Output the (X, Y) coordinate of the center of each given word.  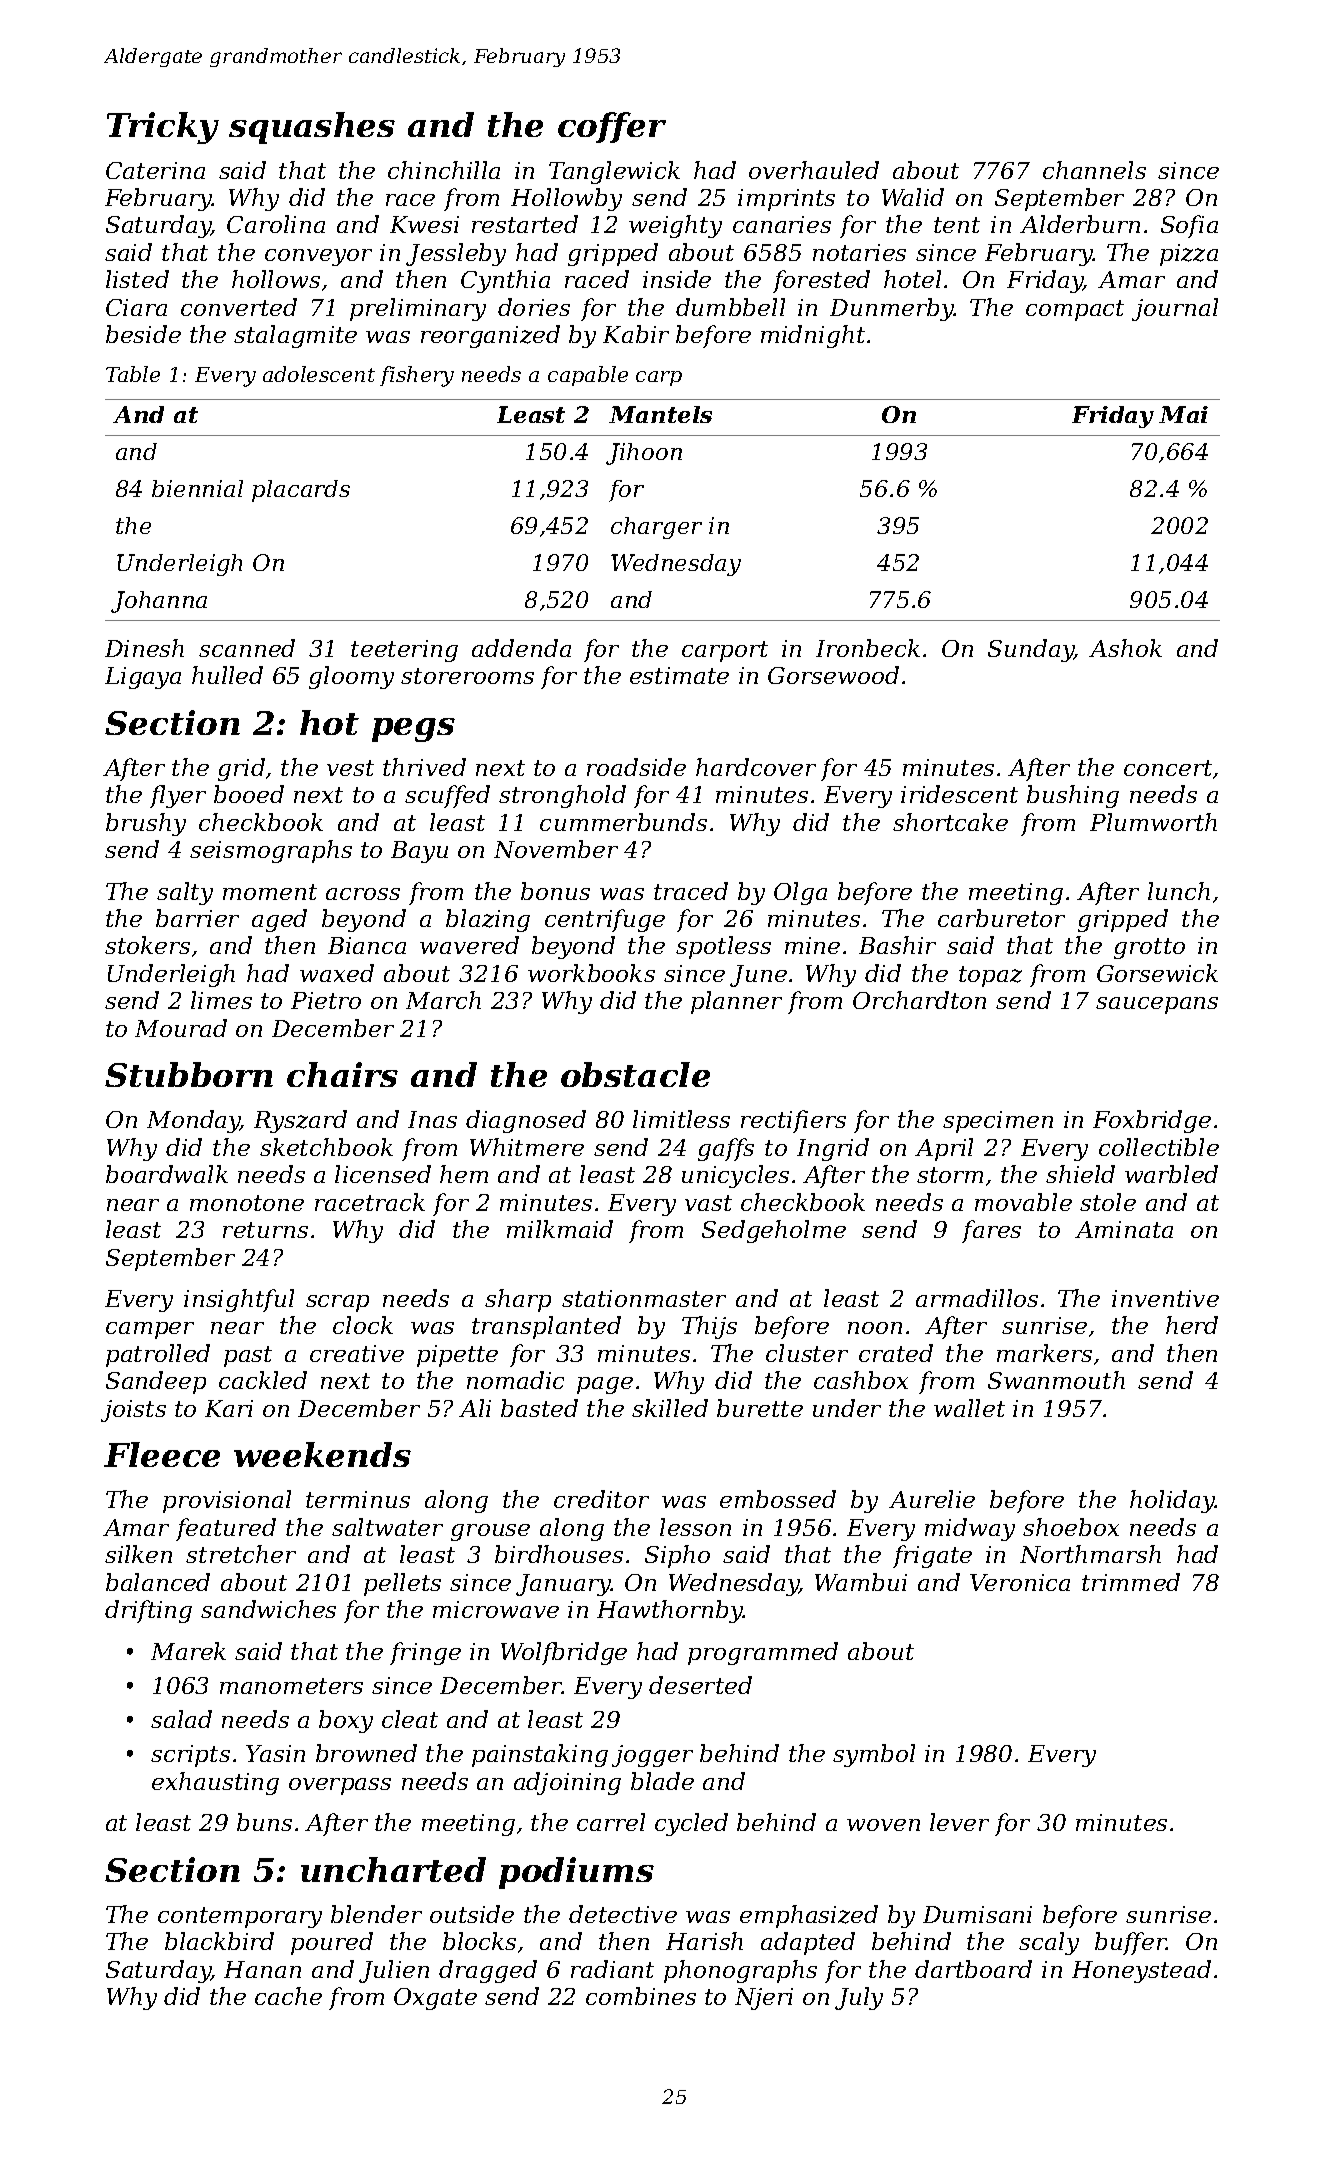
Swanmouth (1056, 1380)
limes (221, 1000)
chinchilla (444, 170)
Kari (229, 1408)
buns (264, 1822)
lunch (1179, 891)
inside (677, 279)
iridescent (959, 794)
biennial (197, 488)
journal (1175, 309)
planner (736, 1002)
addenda (521, 648)
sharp (518, 1300)
